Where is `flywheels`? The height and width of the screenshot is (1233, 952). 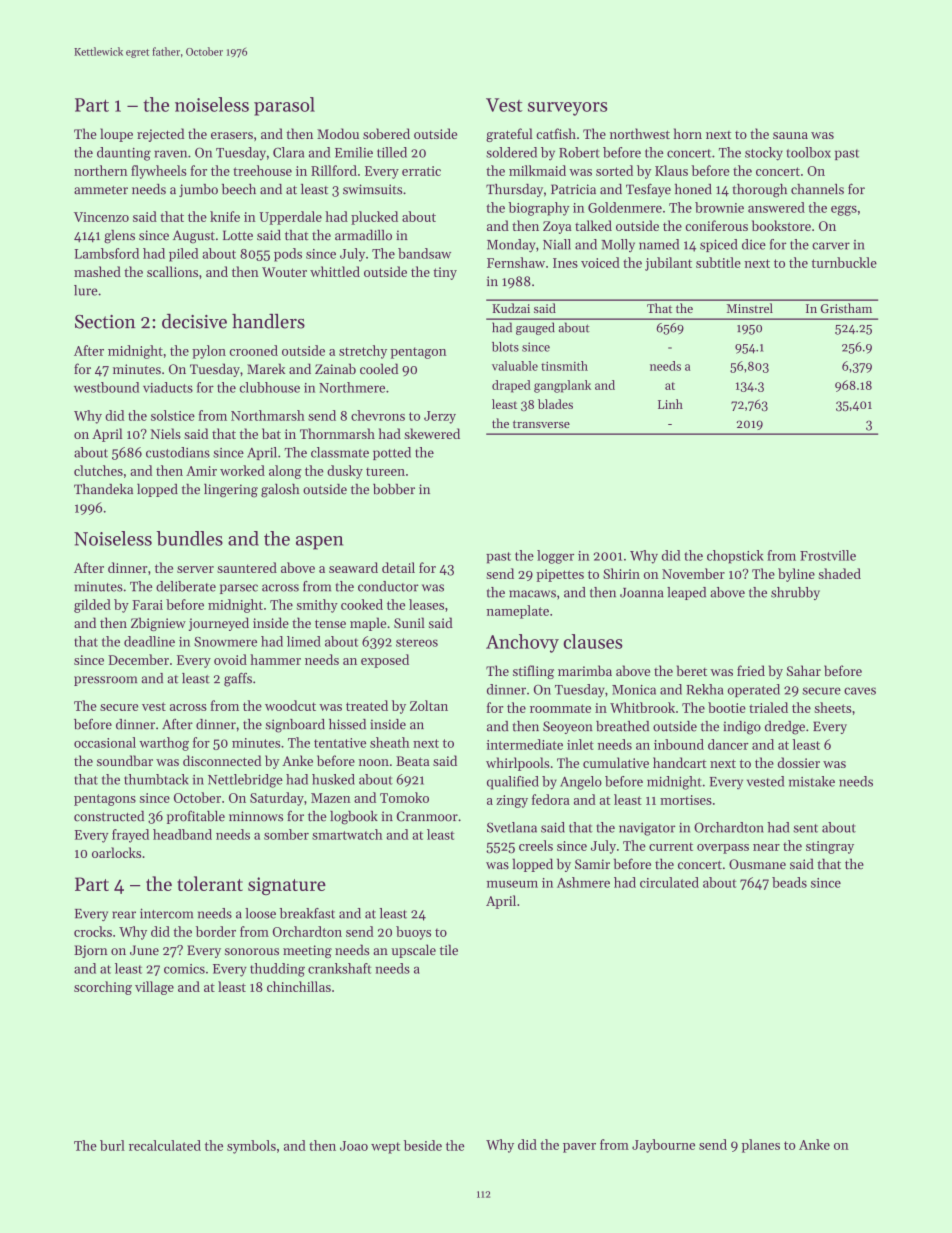 flywheels is located at coordinates (159, 172).
